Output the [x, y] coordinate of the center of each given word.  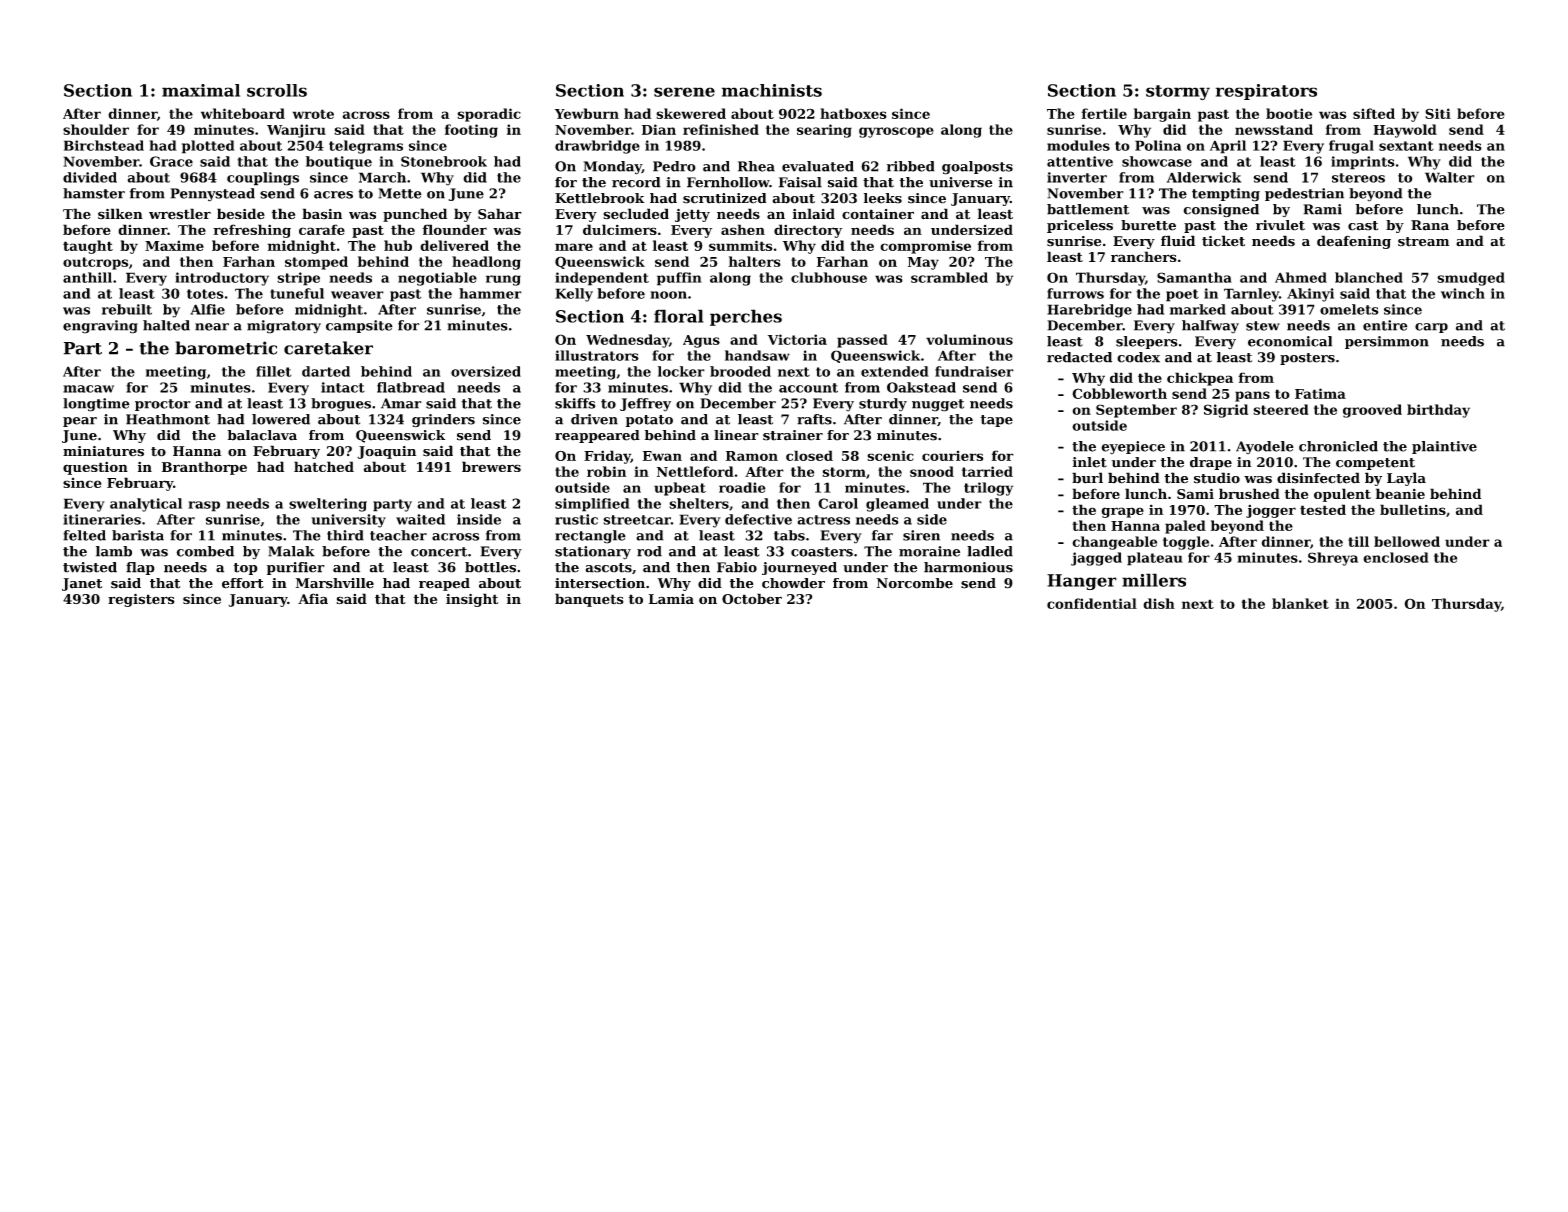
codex [1138, 357]
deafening [1354, 242]
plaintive [1444, 447]
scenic [890, 455]
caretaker [328, 348]
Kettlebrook [599, 198]
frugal [1351, 147]
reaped [444, 584]
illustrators [597, 355]
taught [88, 247]
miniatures [103, 451]
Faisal [800, 182]
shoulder [96, 129]
